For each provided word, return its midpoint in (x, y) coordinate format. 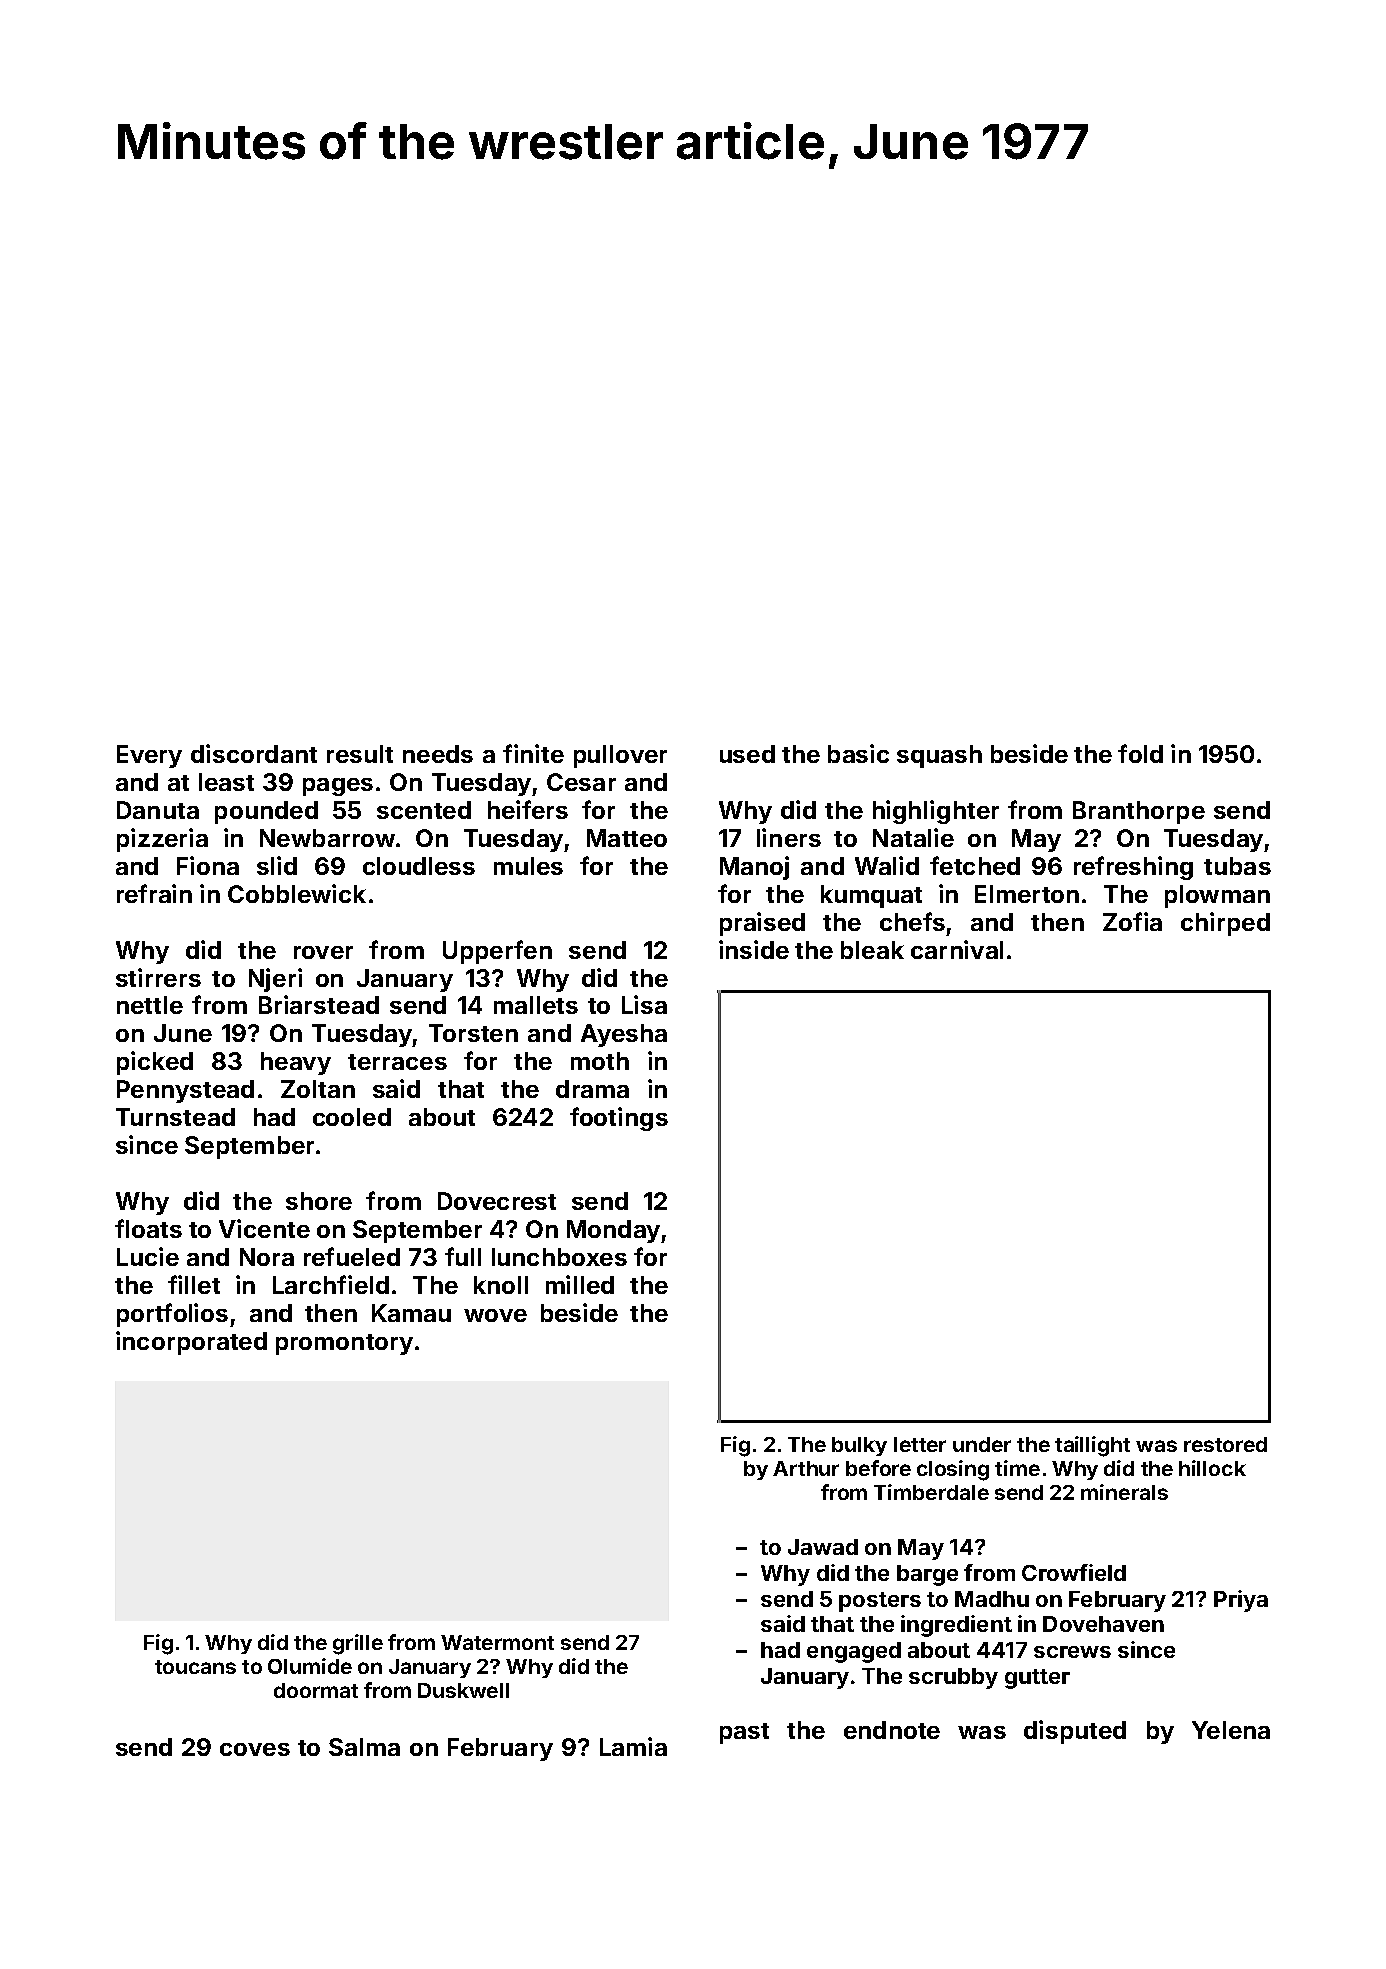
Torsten (473, 1033)
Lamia (633, 1746)
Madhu (992, 1599)
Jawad (823, 1547)
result (360, 754)
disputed (1075, 1732)
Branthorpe (1139, 812)
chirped (1225, 924)
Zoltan (318, 1089)
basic (858, 753)
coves (255, 1749)
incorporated (191, 1343)
